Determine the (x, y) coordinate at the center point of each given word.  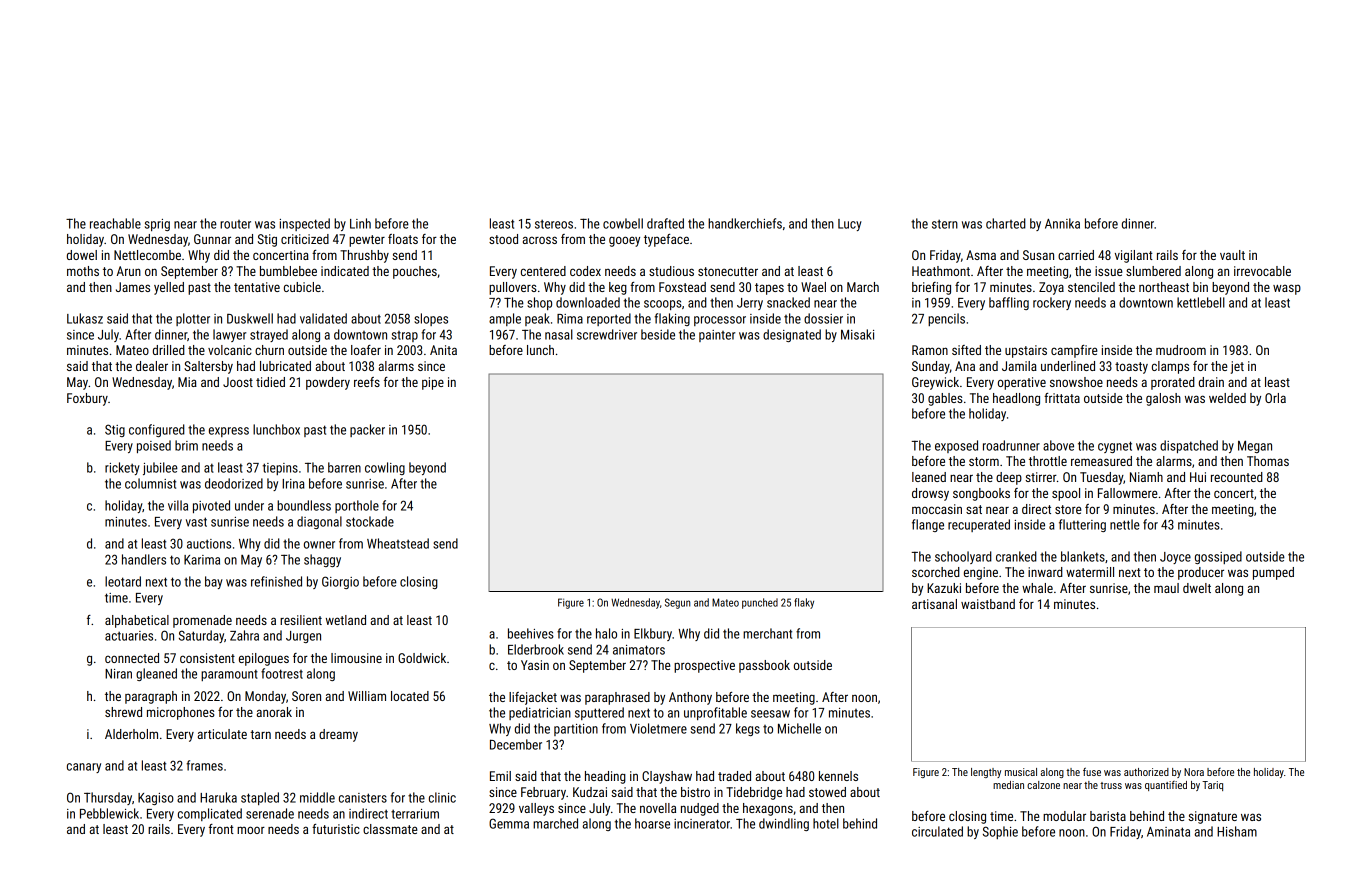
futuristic (336, 829)
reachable (115, 223)
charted (1006, 223)
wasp (1287, 289)
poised (154, 446)
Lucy (850, 225)
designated (792, 335)
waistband (988, 604)
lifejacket (533, 698)
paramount (229, 675)
